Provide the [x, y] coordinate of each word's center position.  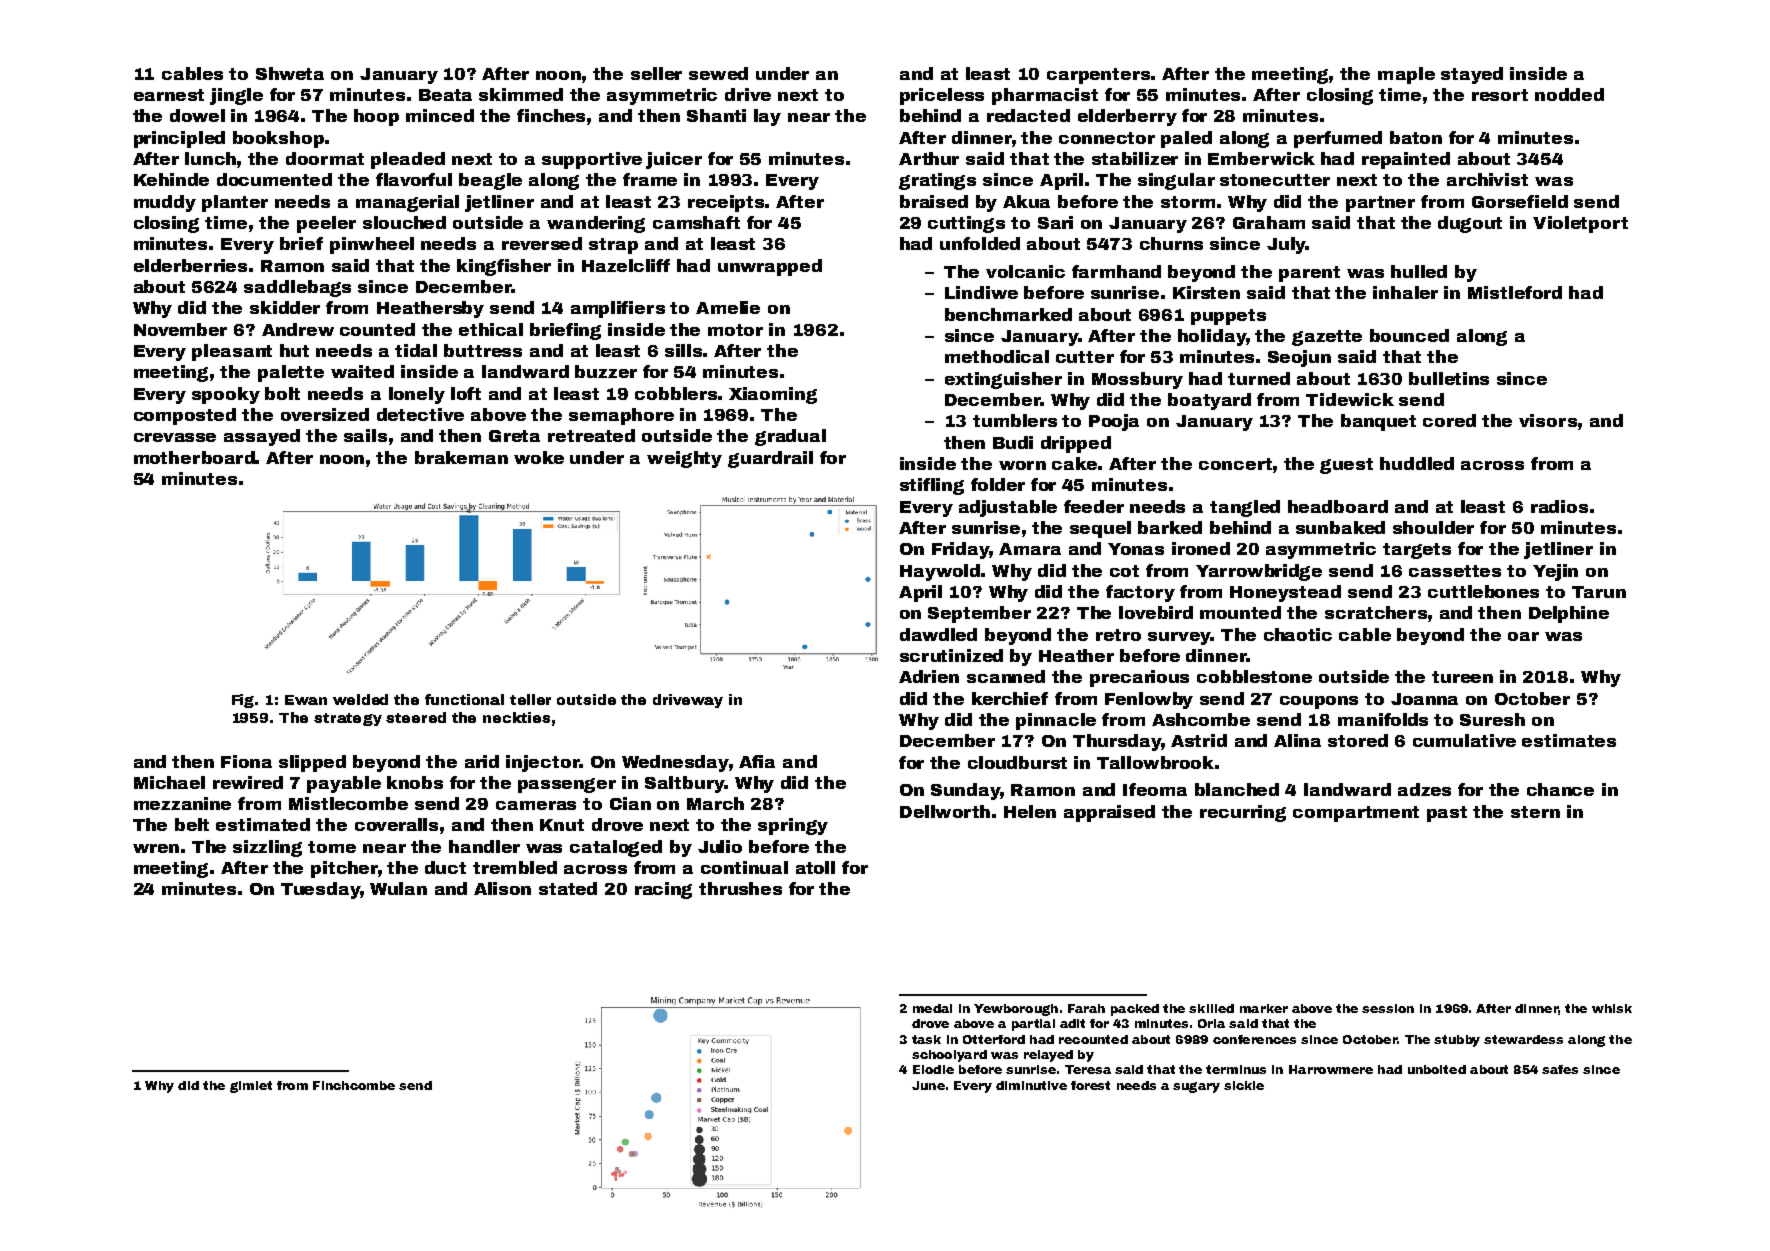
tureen [1462, 677]
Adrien [929, 676]
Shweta [290, 73]
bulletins [1449, 378]
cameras [536, 805]
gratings [937, 181]
